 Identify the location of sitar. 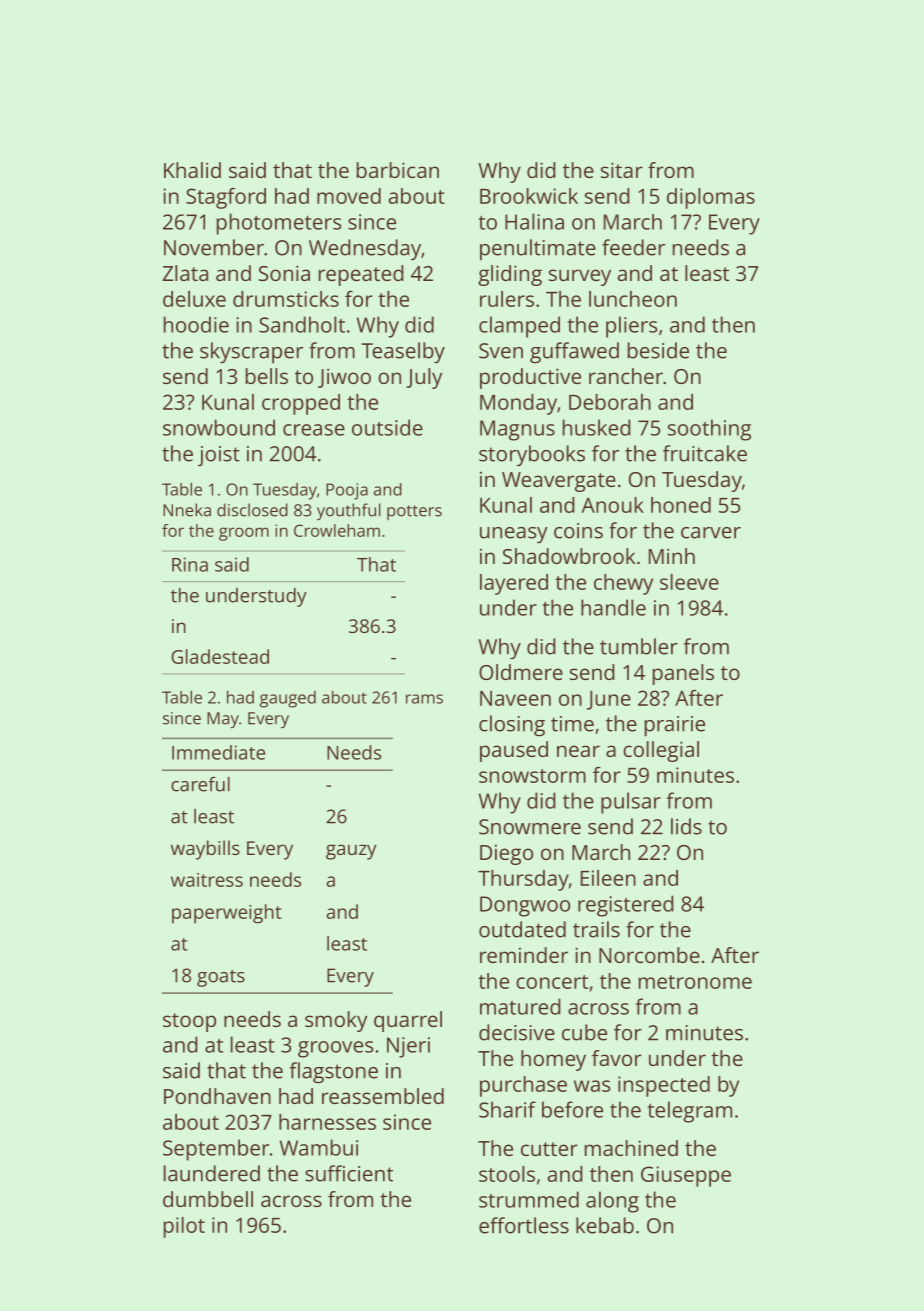
(622, 170).
